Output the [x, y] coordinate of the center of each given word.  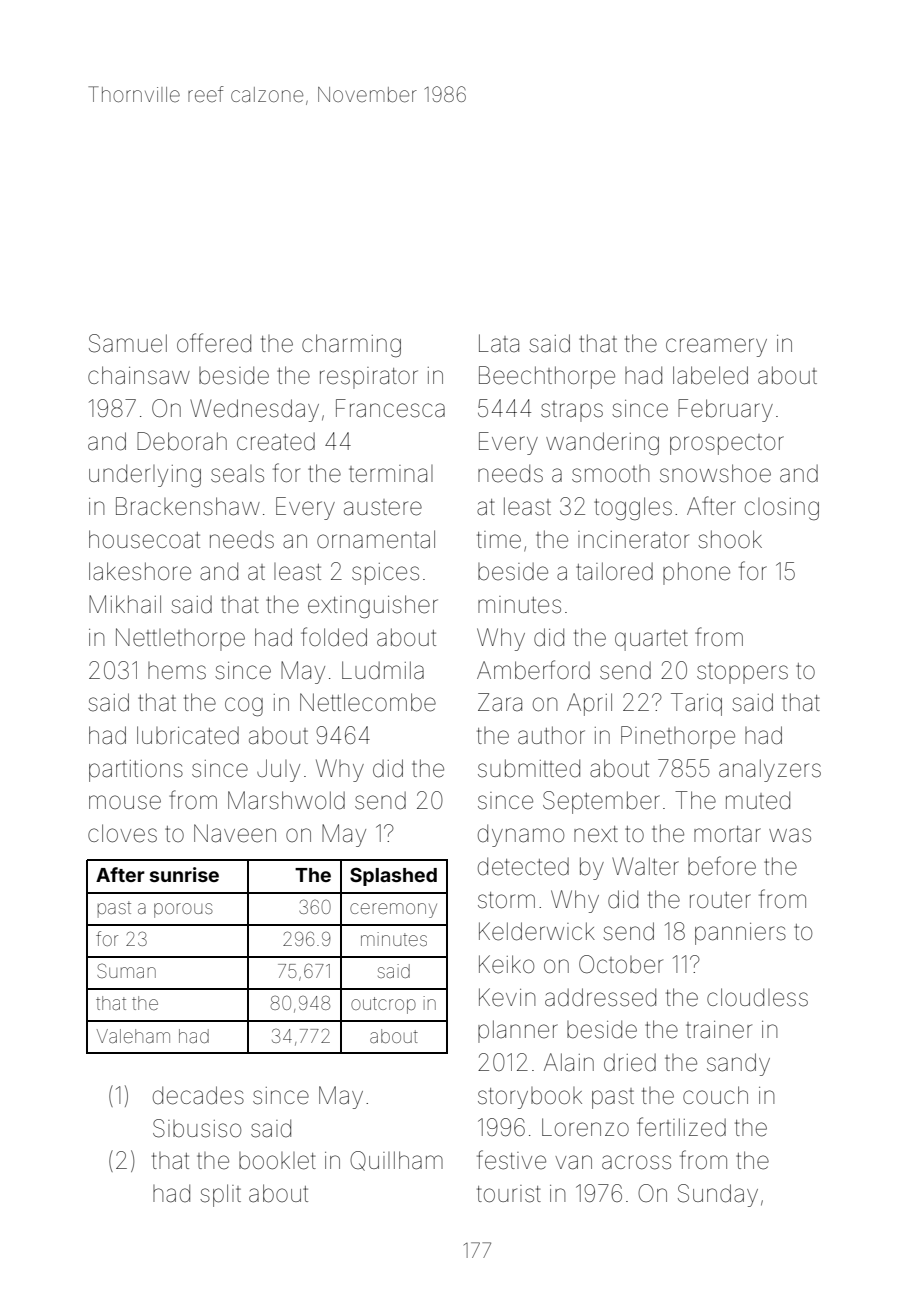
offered [214, 343]
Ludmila [383, 670]
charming [351, 345]
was [790, 835]
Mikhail [125, 604]
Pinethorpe [678, 737]
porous [183, 910]
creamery [716, 347]
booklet [277, 1161]
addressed [600, 997]
